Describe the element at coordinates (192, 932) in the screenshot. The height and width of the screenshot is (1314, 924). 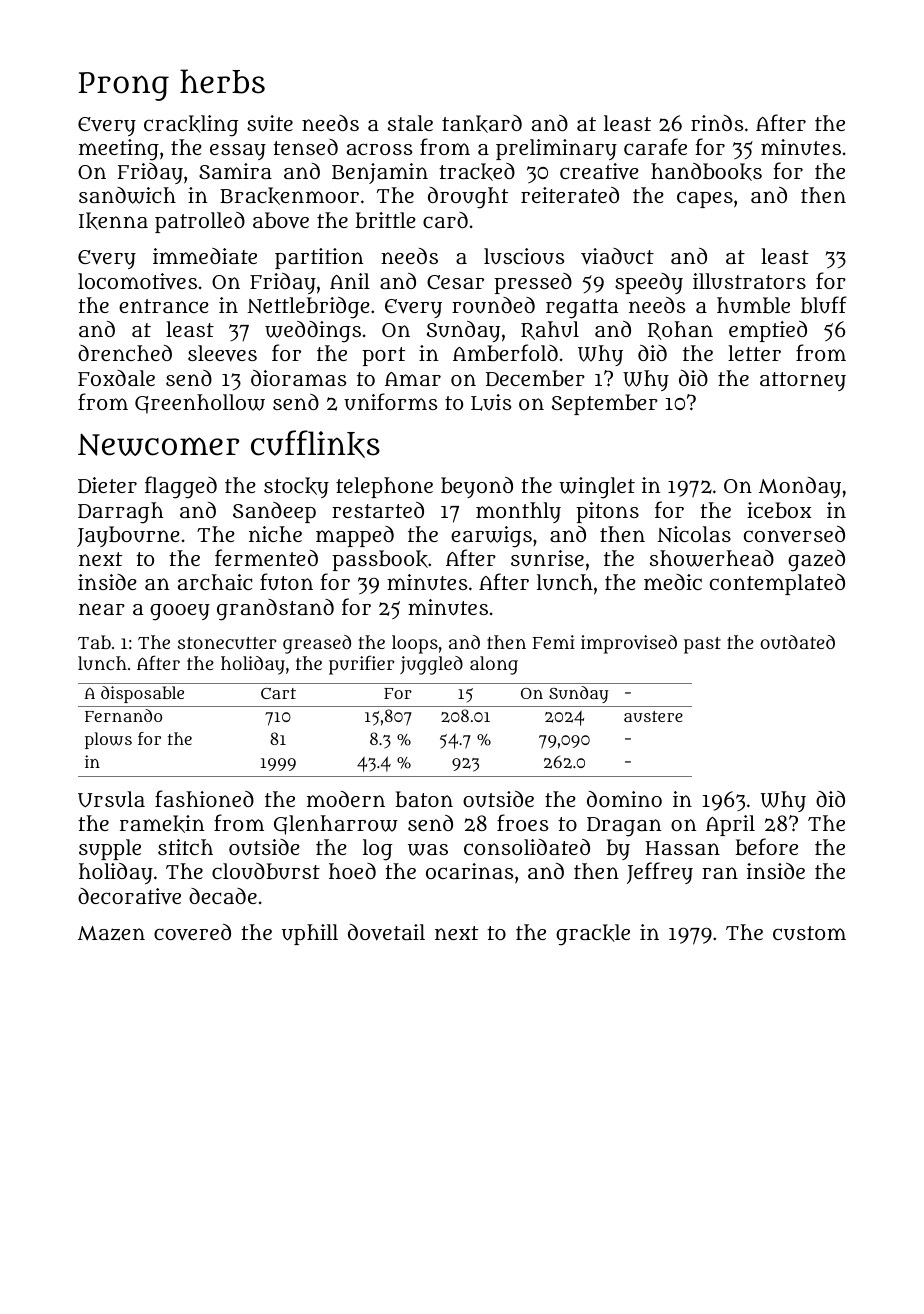
I see `covered` at that location.
